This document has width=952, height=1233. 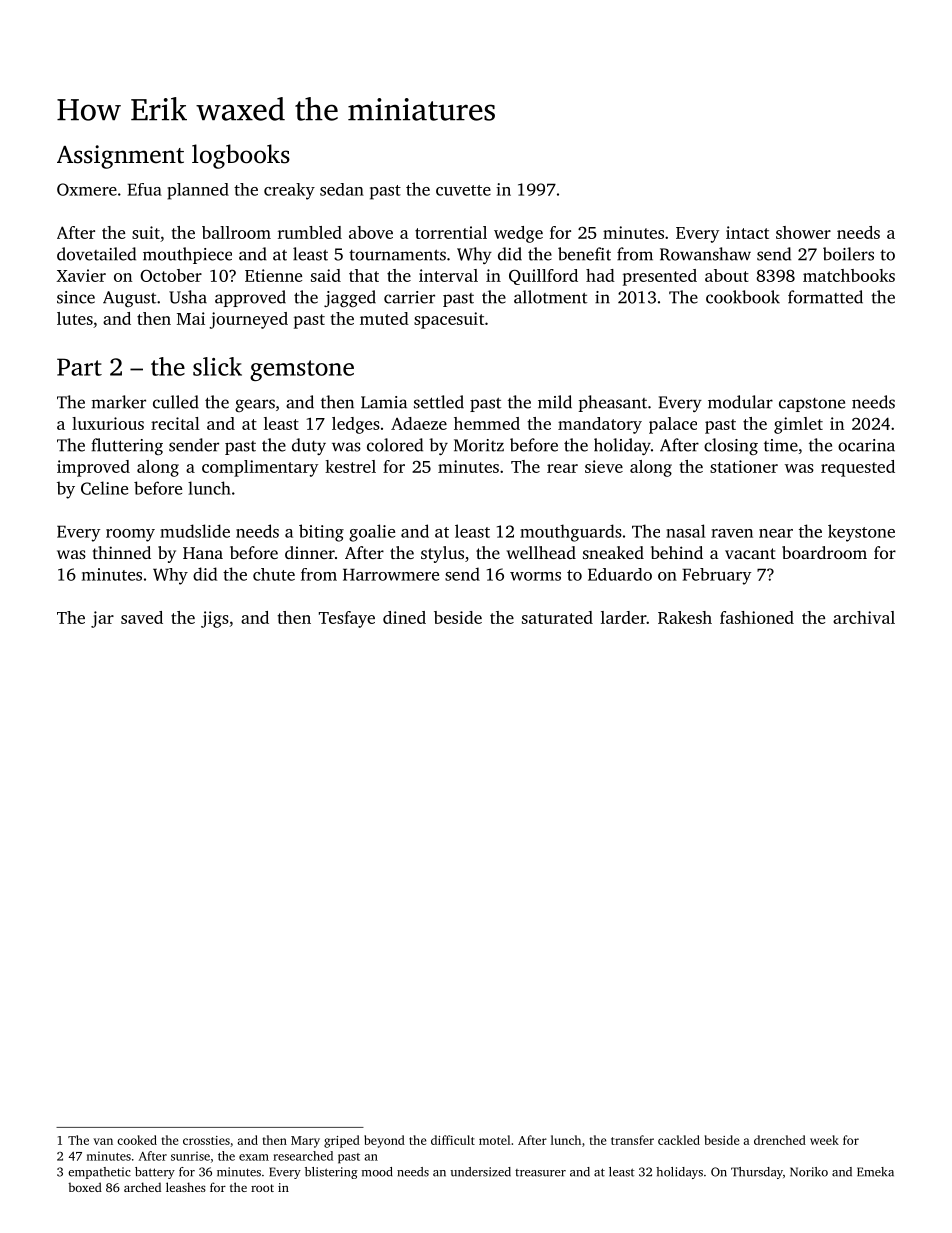 I want to click on Assignment, so click(x=120, y=157).
